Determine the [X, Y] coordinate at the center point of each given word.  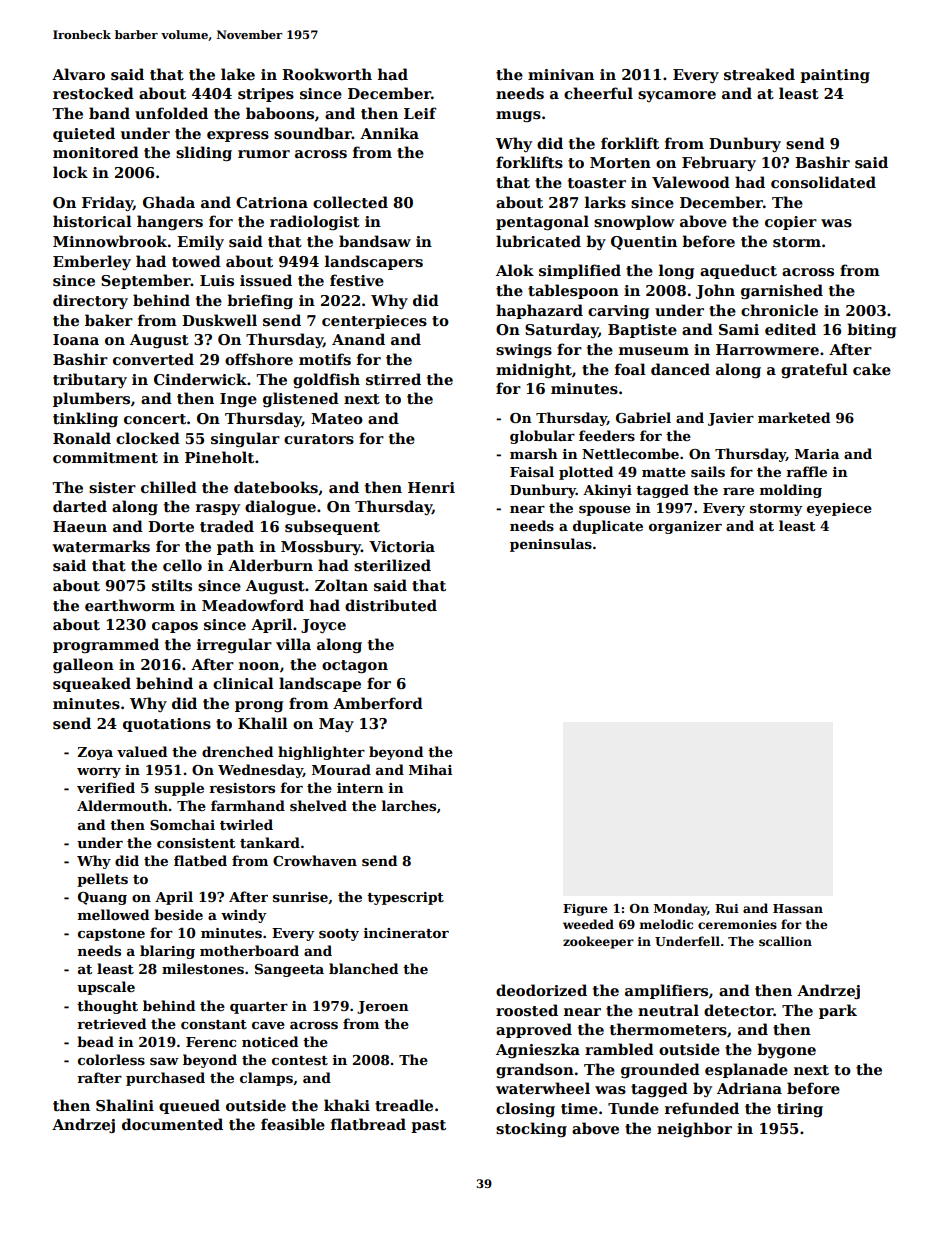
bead [95, 1041]
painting [835, 76]
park [838, 1011]
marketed [794, 417]
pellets [102, 880]
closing [525, 1109]
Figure [585, 910]
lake [238, 74]
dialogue [280, 507]
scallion [785, 941]
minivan [561, 74]
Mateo [337, 418]
